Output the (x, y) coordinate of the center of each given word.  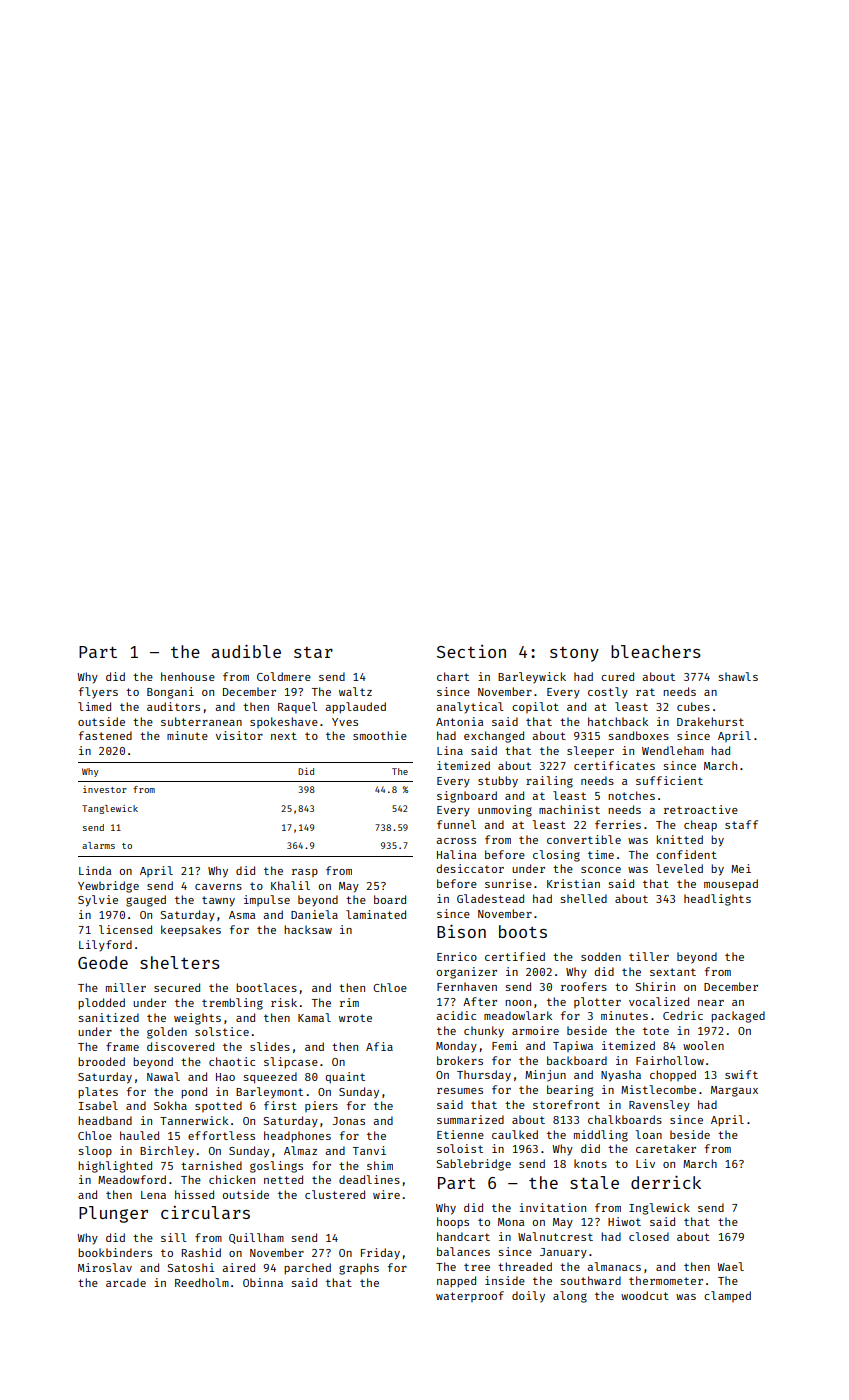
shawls (738, 676)
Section (471, 651)
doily (528, 1297)
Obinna (263, 1282)
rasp (305, 873)
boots (523, 931)
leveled (679, 868)
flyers (98, 693)
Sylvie (98, 901)
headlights (717, 900)
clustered (335, 1194)
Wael (730, 1266)
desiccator (470, 868)
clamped (727, 1296)
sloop (95, 1151)
